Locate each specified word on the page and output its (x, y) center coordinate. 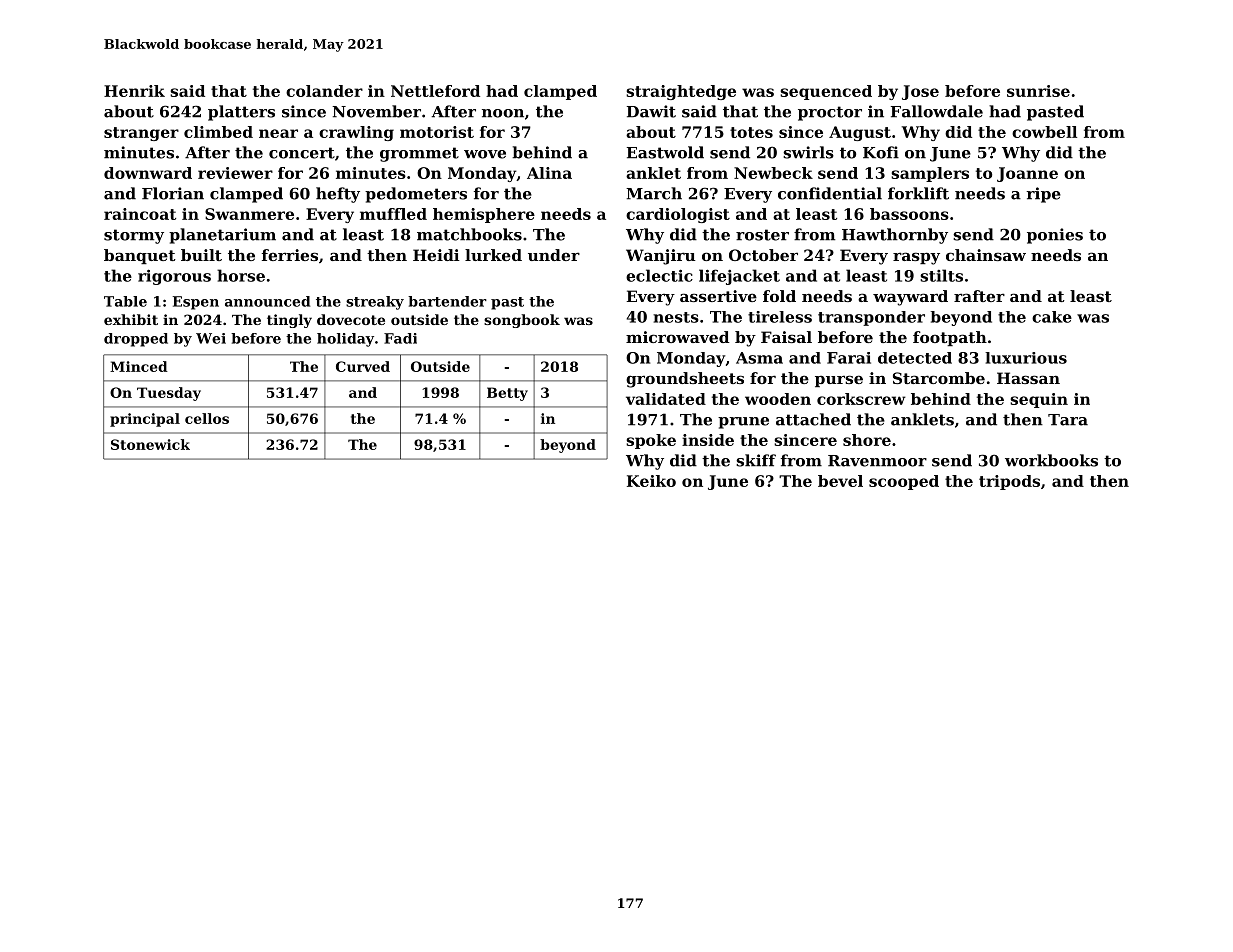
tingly (289, 321)
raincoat (140, 214)
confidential (830, 193)
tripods (1009, 482)
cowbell (1044, 132)
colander (324, 91)
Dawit (651, 111)
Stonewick (150, 444)
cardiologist (678, 215)
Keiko (651, 481)
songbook (522, 321)
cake (1052, 317)
